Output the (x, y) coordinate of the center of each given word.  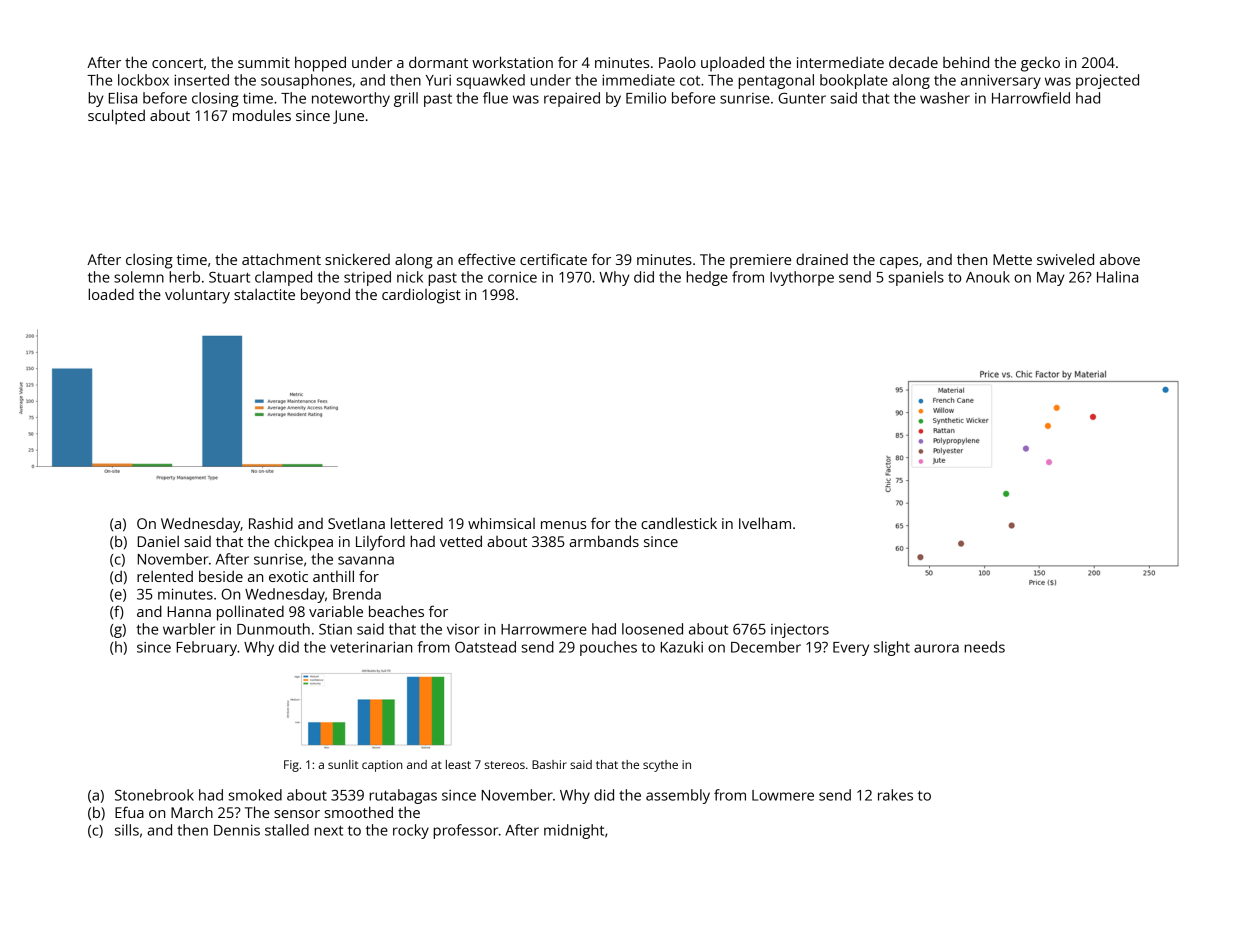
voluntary (197, 296)
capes (899, 263)
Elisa (123, 98)
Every (851, 649)
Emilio (646, 98)
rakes (895, 795)
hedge (707, 278)
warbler (189, 629)
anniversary (1001, 81)
